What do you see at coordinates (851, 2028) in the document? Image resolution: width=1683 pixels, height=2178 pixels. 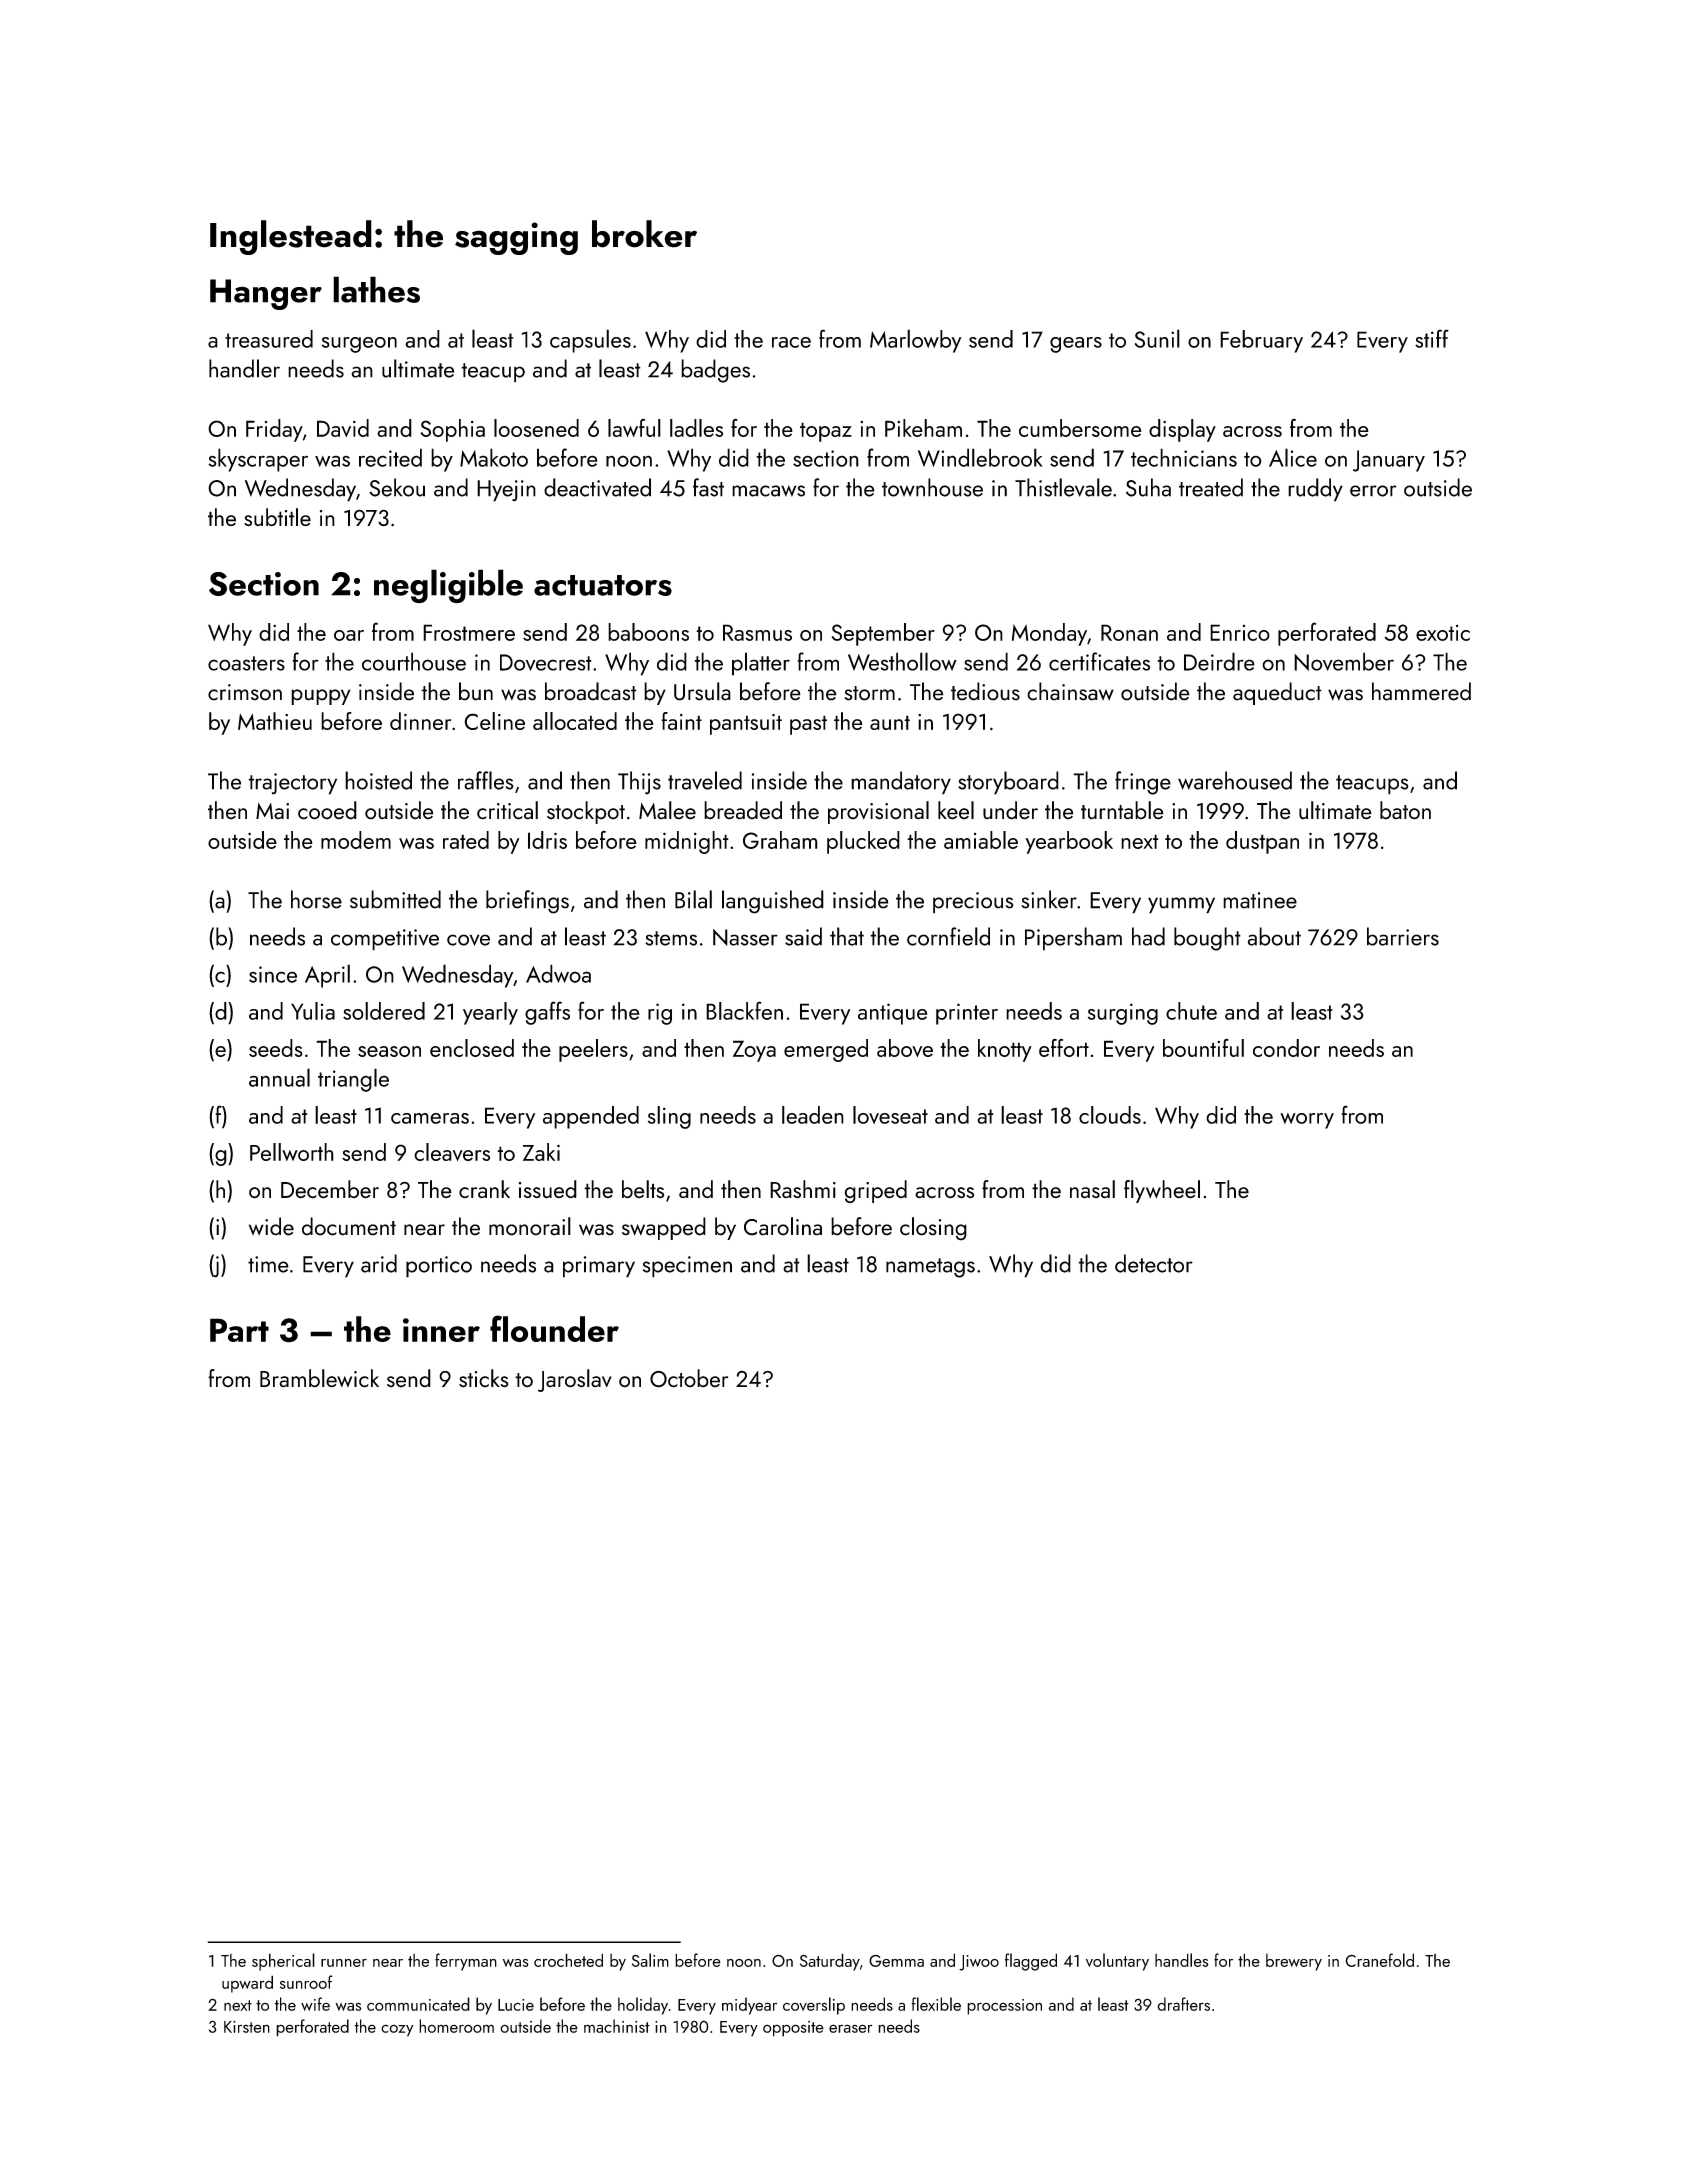 I see `eraser` at bounding box center [851, 2028].
